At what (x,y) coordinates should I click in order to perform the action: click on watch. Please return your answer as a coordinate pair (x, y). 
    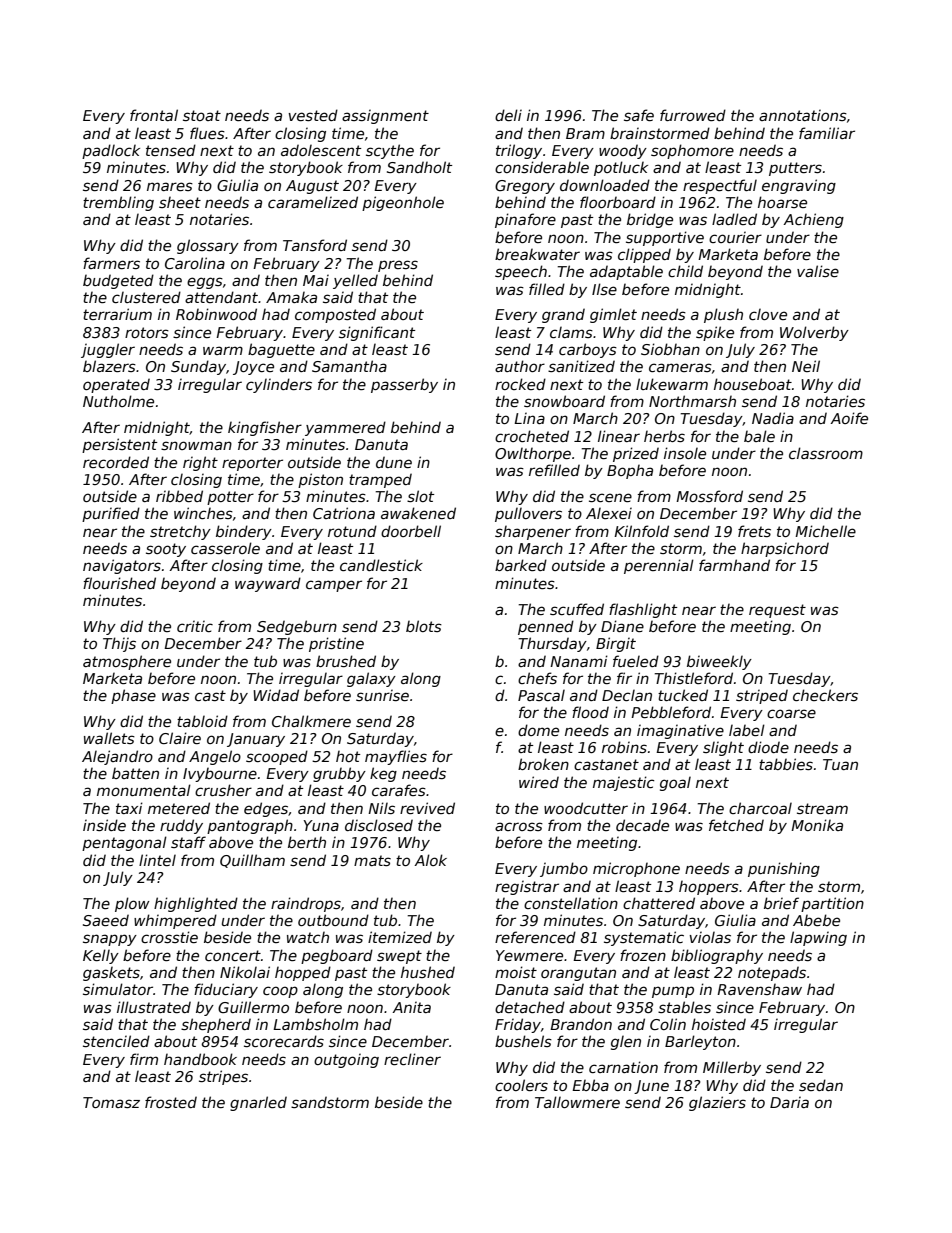
    Looking at the image, I should click on (308, 937).
